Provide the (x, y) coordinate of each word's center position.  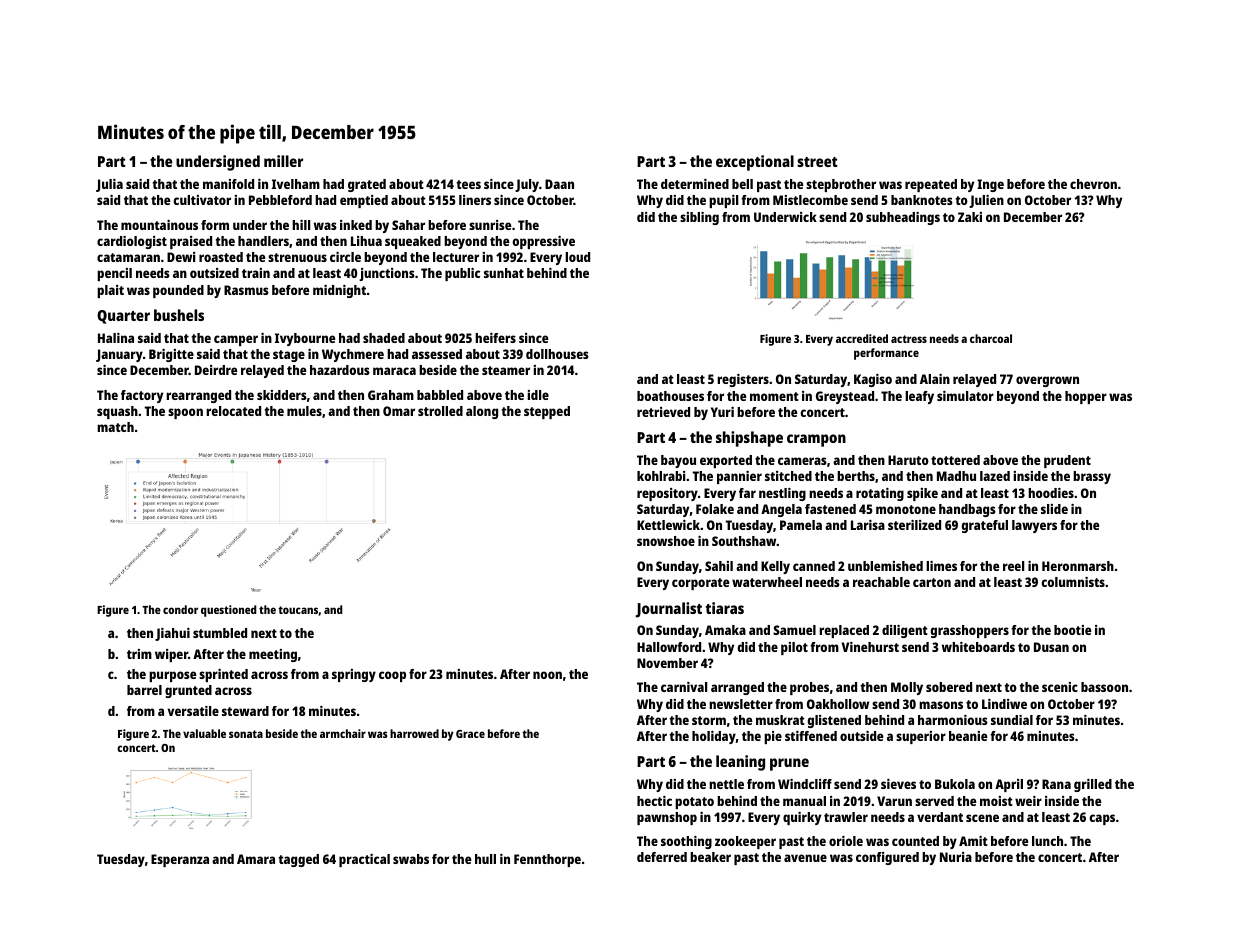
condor (180, 609)
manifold (228, 184)
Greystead (845, 397)
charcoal (991, 338)
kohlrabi (661, 476)
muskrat (780, 720)
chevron (1093, 184)
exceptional (755, 163)
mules (304, 411)
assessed (437, 354)
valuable (204, 733)
